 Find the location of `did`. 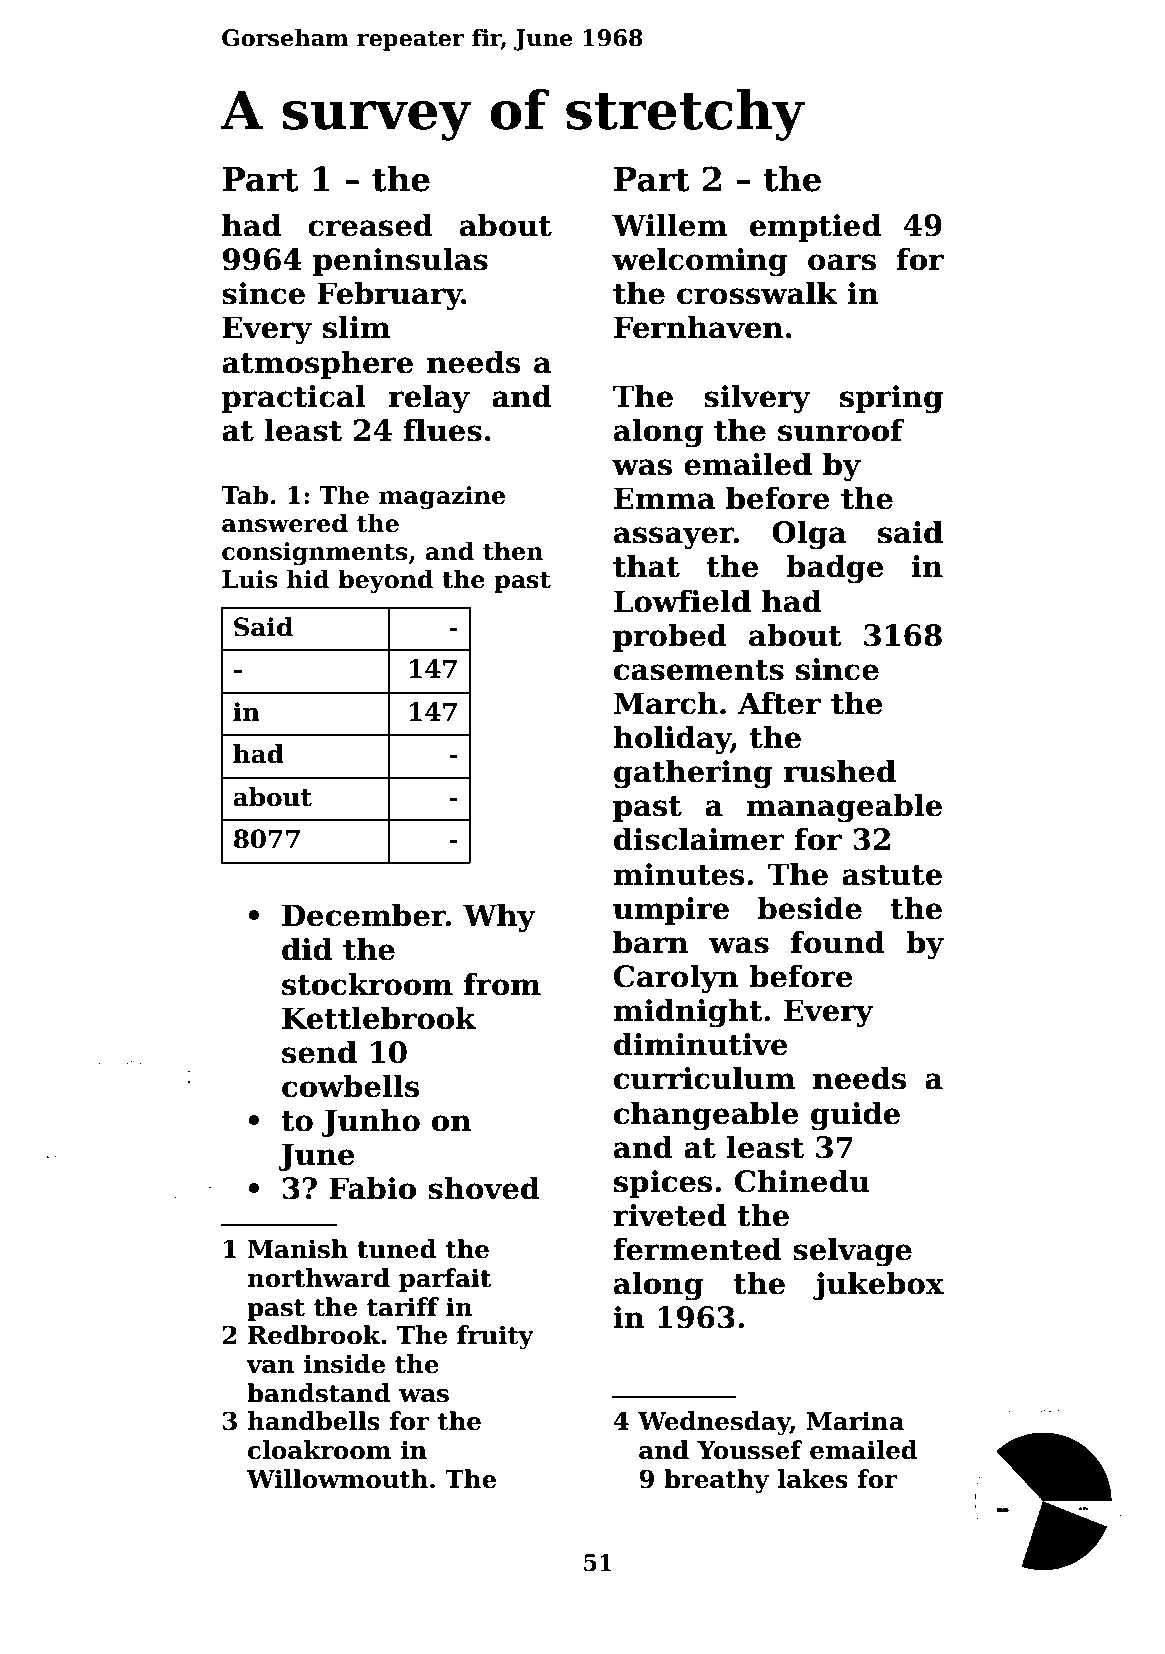

did is located at coordinates (307, 949).
